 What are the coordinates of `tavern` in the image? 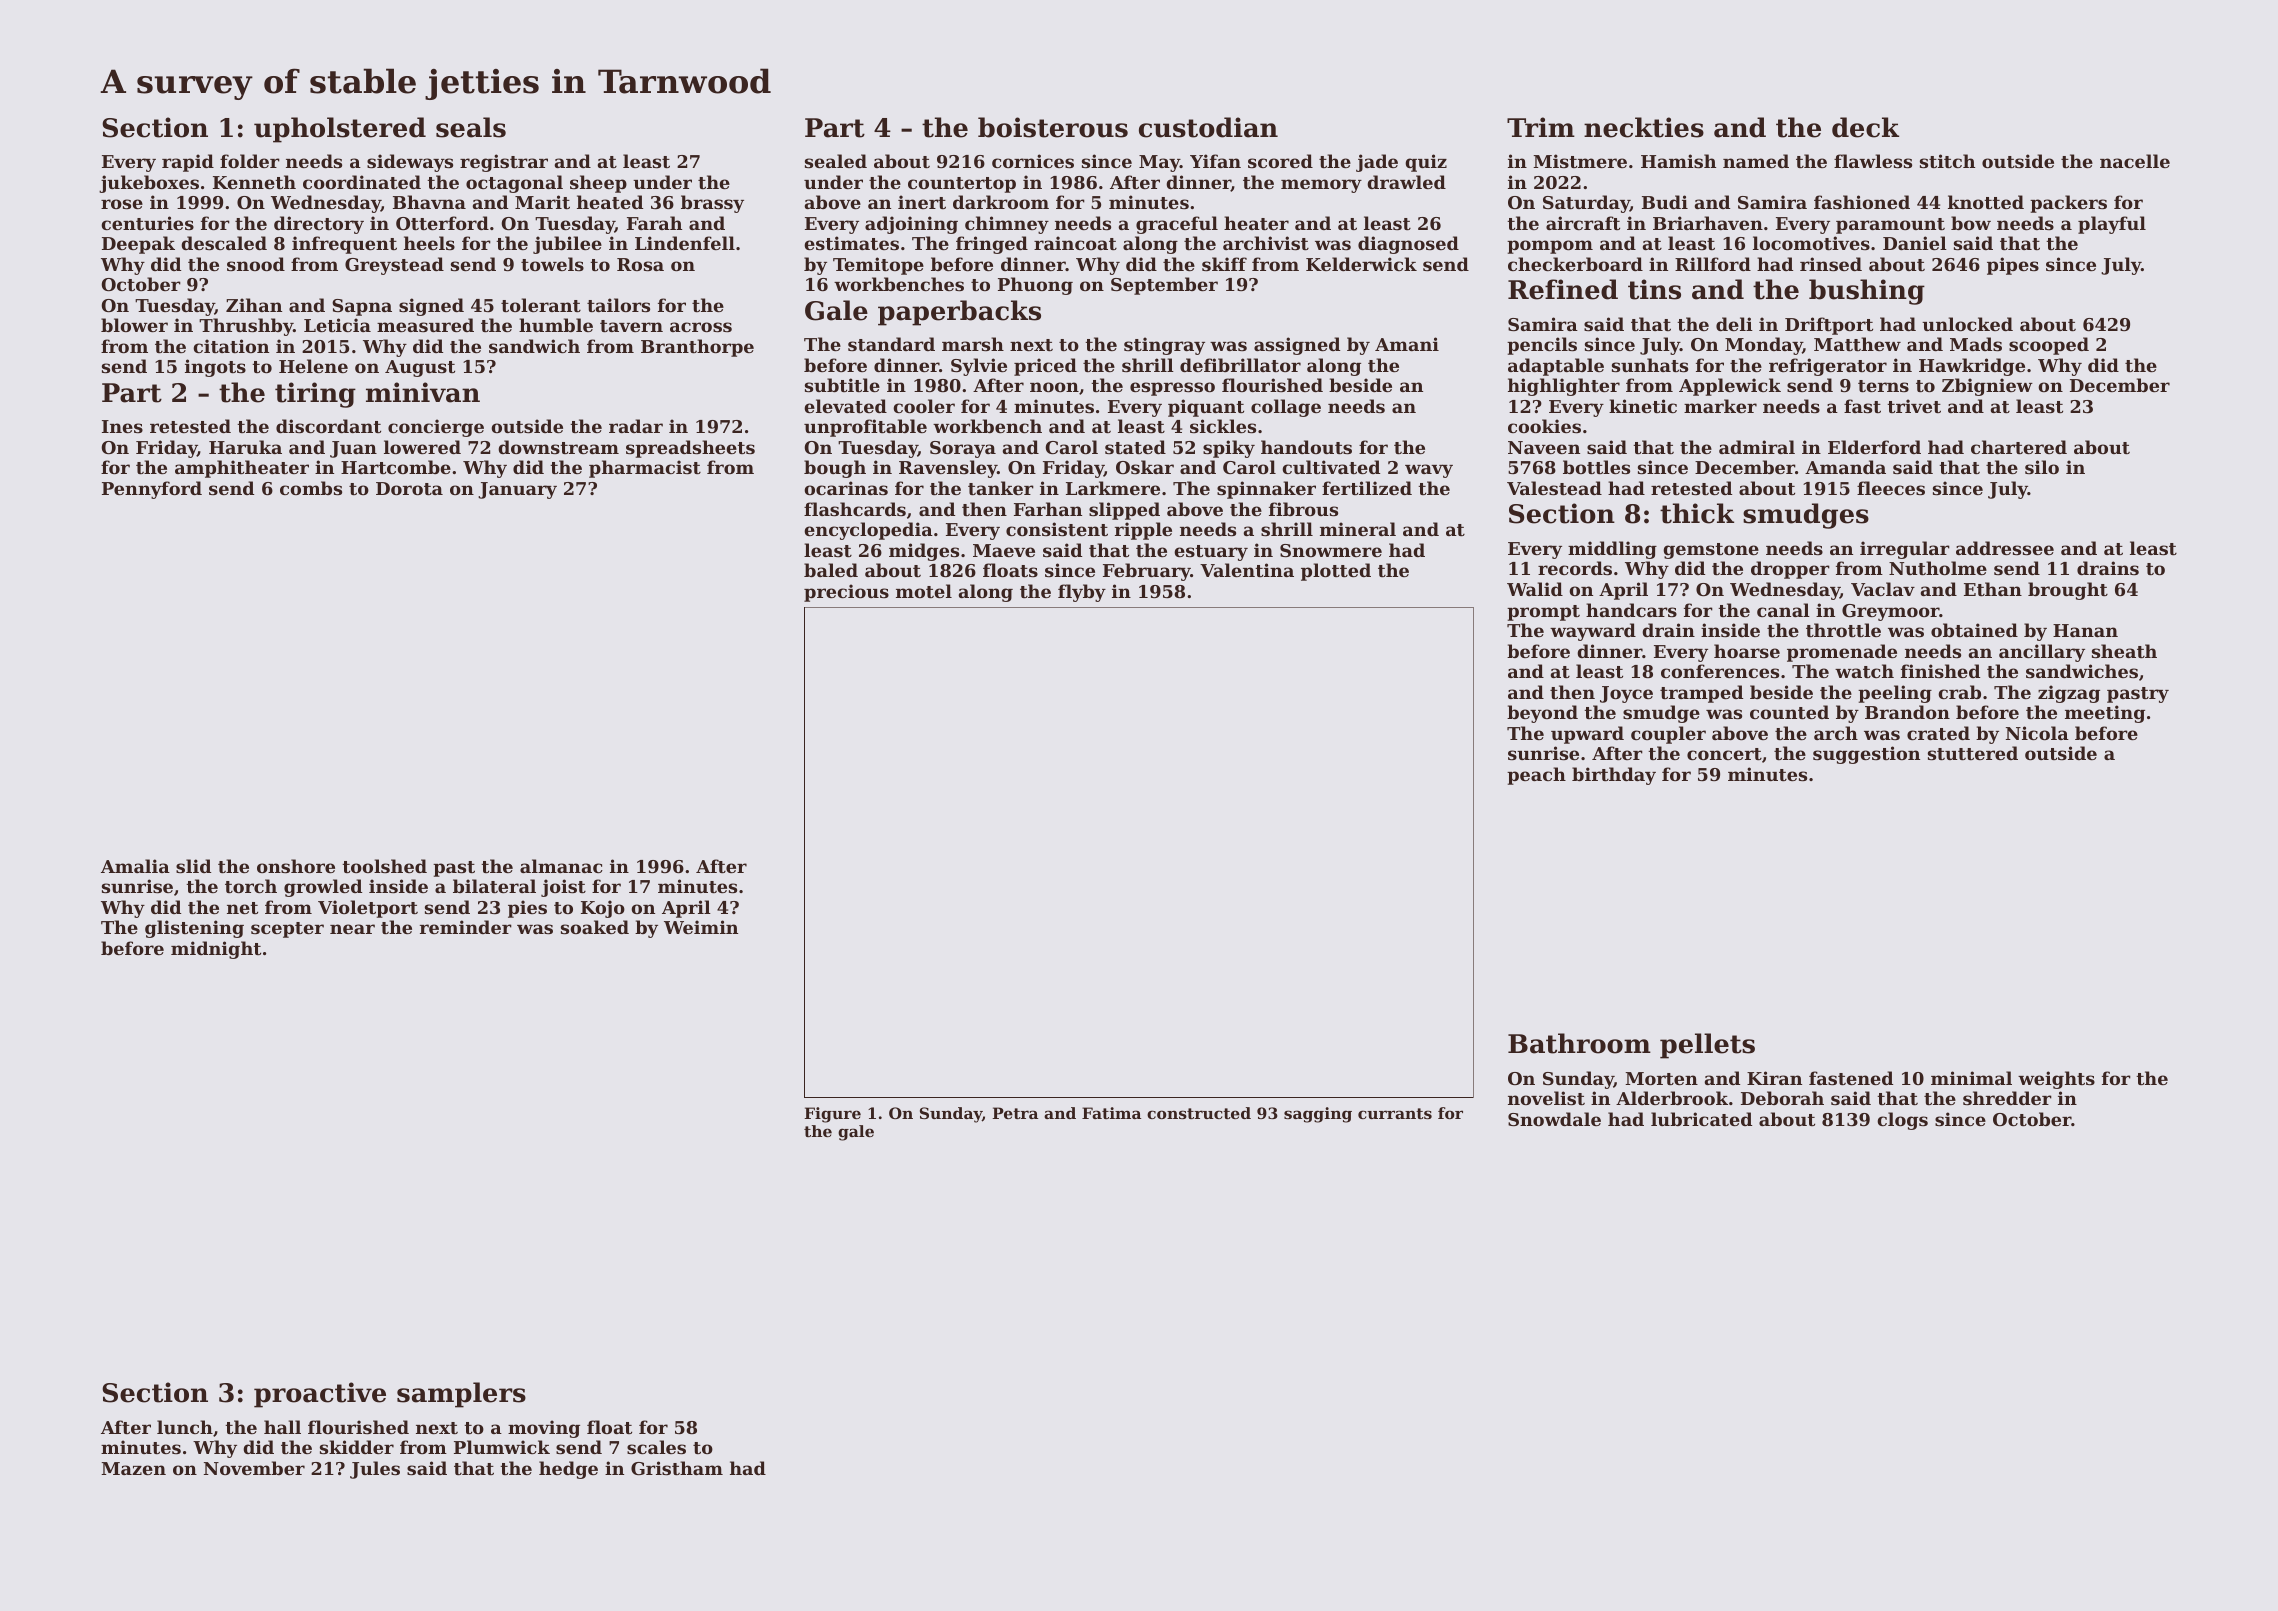 It's located at (631, 326).
